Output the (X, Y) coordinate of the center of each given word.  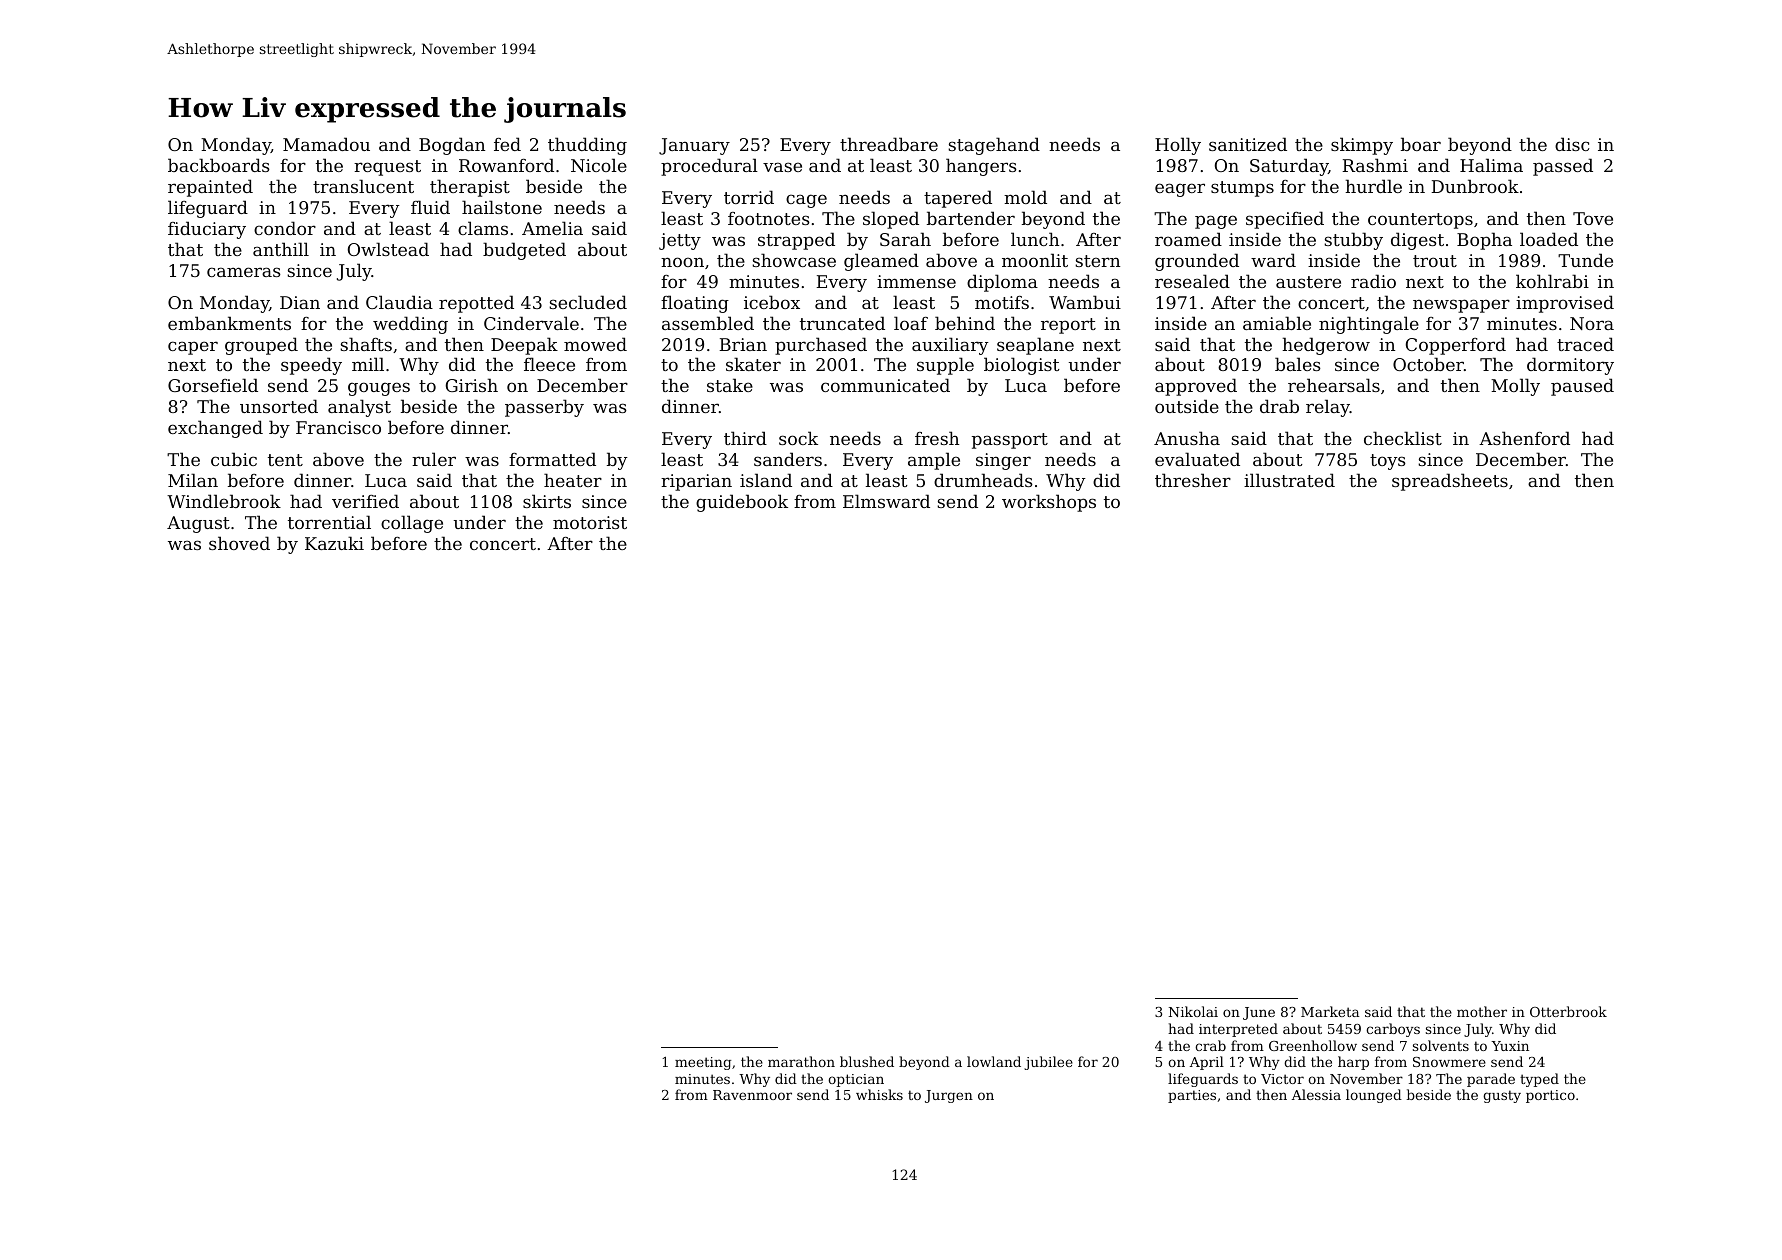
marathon (801, 1061)
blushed (867, 1061)
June (1259, 1013)
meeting (703, 1063)
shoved (239, 543)
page (1216, 222)
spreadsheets (1450, 482)
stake (730, 385)
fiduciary (207, 230)
